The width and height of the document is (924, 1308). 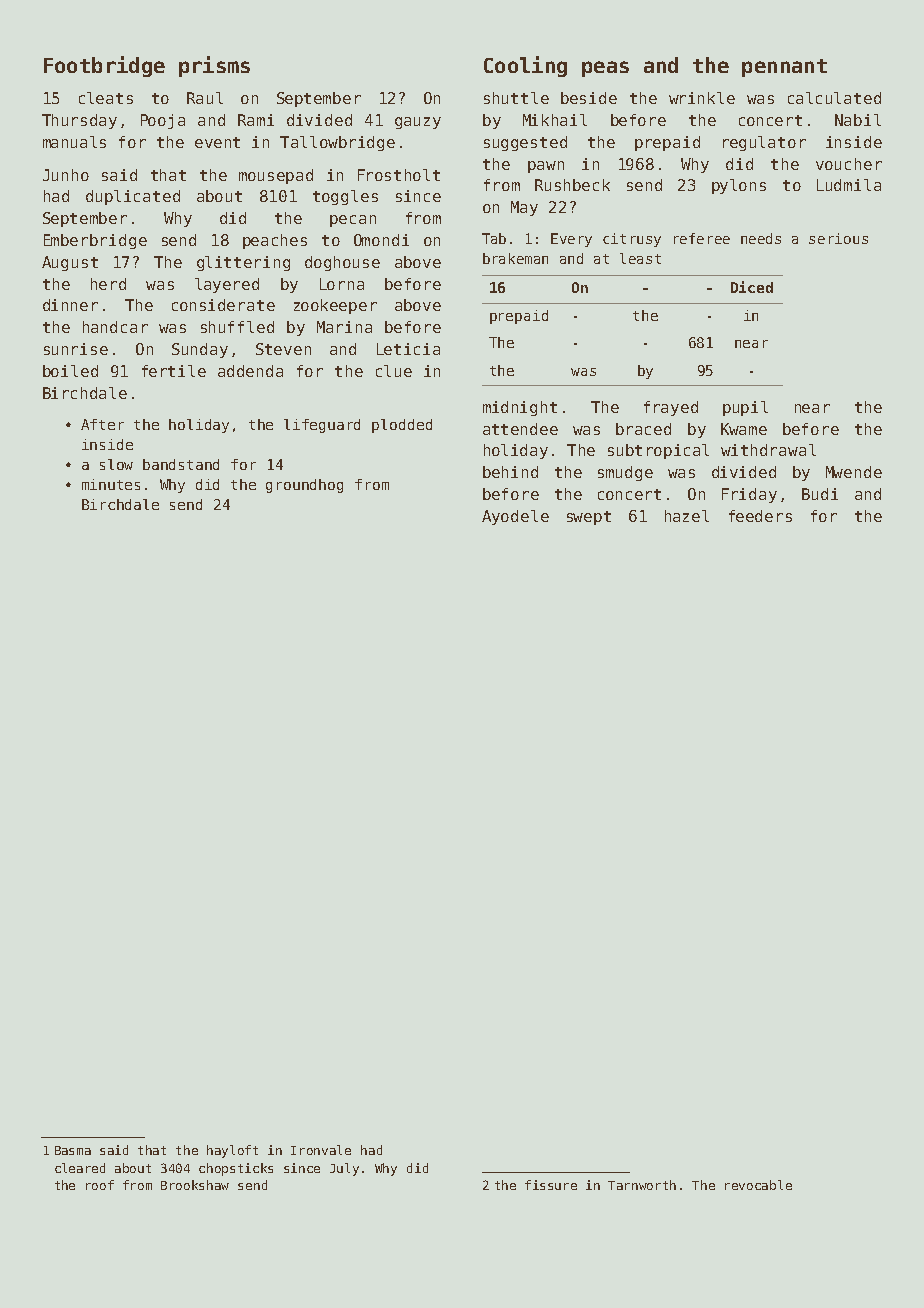 What do you see at coordinates (515, 258) in the document?
I see `brakeman` at bounding box center [515, 258].
